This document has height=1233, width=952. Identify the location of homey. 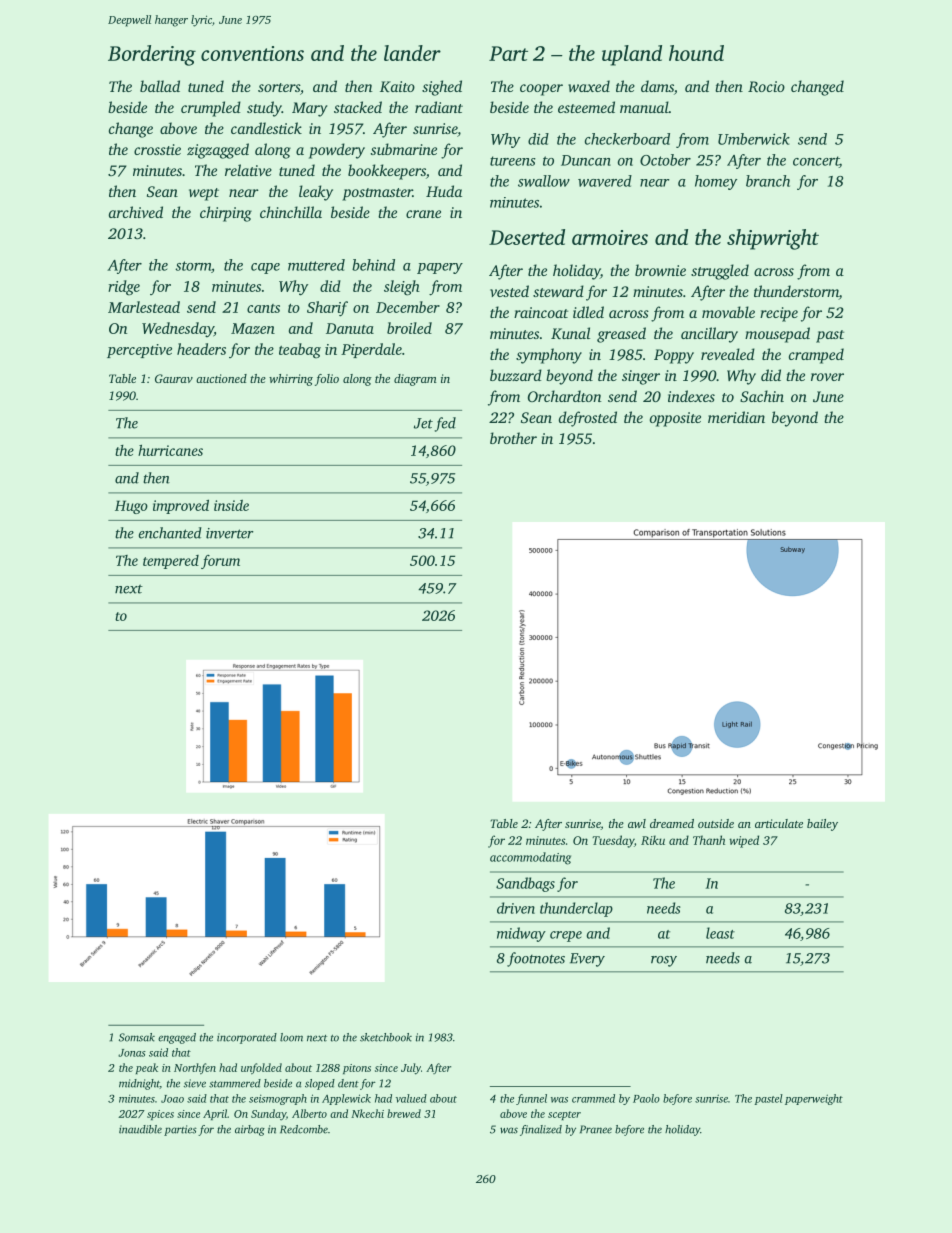
(716, 182).
